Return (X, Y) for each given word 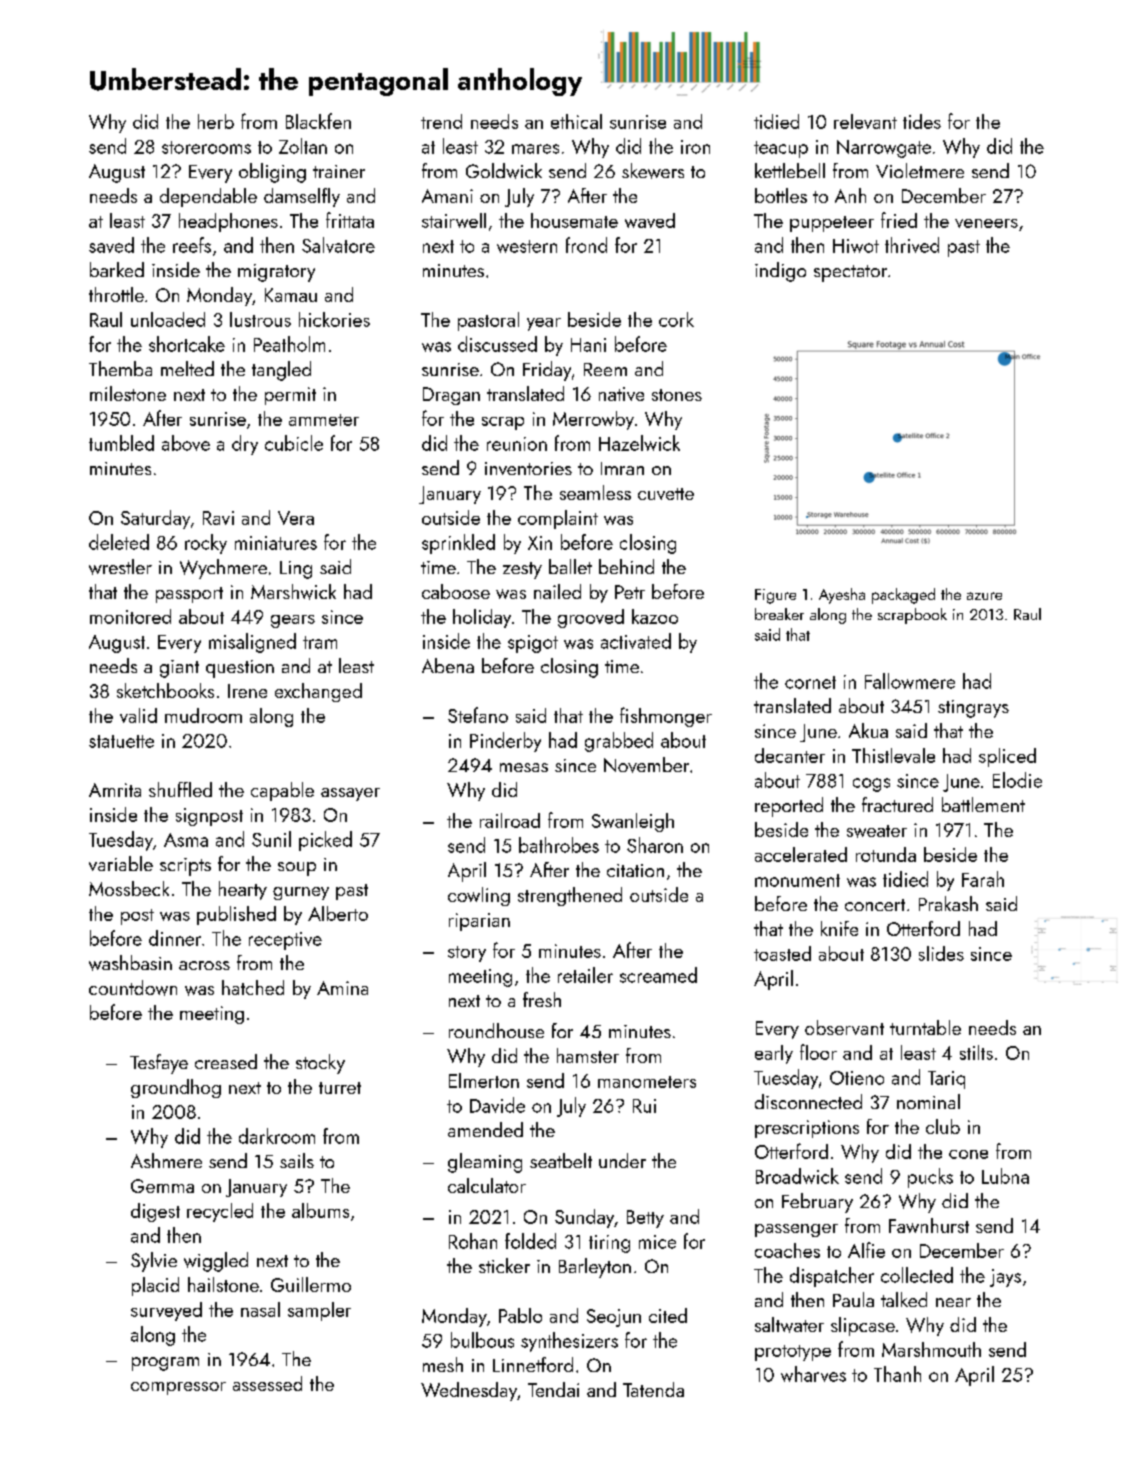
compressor (178, 1388)
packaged (903, 596)
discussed (497, 344)
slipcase (863, 1326)
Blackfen (318, 121)
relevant (865, 121)
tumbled (121, 443)
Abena (448, 665)
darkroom (277, 1136)
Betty (645, 1219)
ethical (576, 121)
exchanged (318, 692)
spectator (850, 273)
